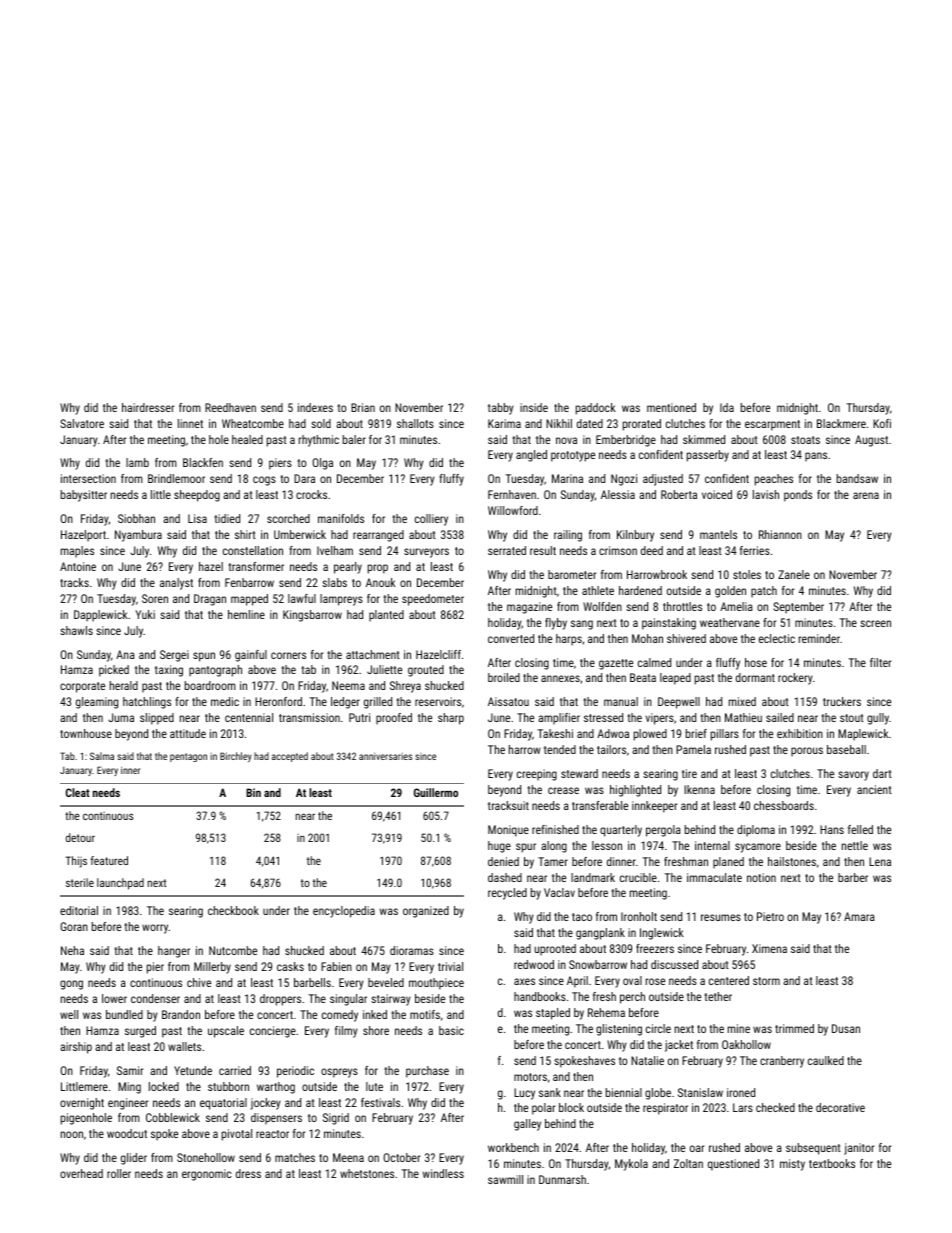 The width and height of the screenshot is (952, 1233). What do you see at coordinates (134, 1159) in the screenshot?
I see `glider` at bounding box center [134, 1159].
